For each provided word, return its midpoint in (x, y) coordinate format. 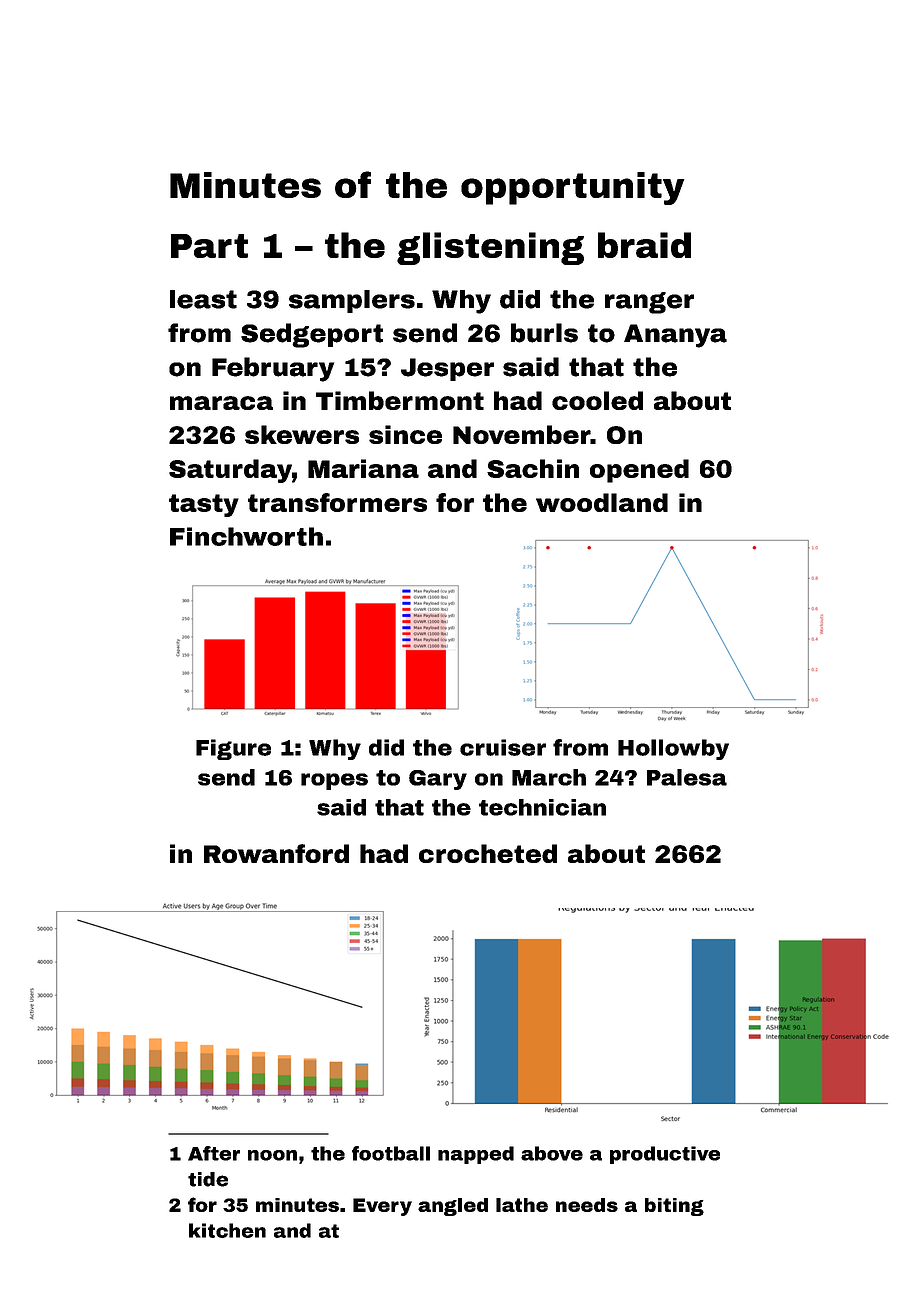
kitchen (227, 1230)
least (203, 299)
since (405, 434)
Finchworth (246, 536)
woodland (602, 502)
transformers (337, 502)
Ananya (675, 336)
